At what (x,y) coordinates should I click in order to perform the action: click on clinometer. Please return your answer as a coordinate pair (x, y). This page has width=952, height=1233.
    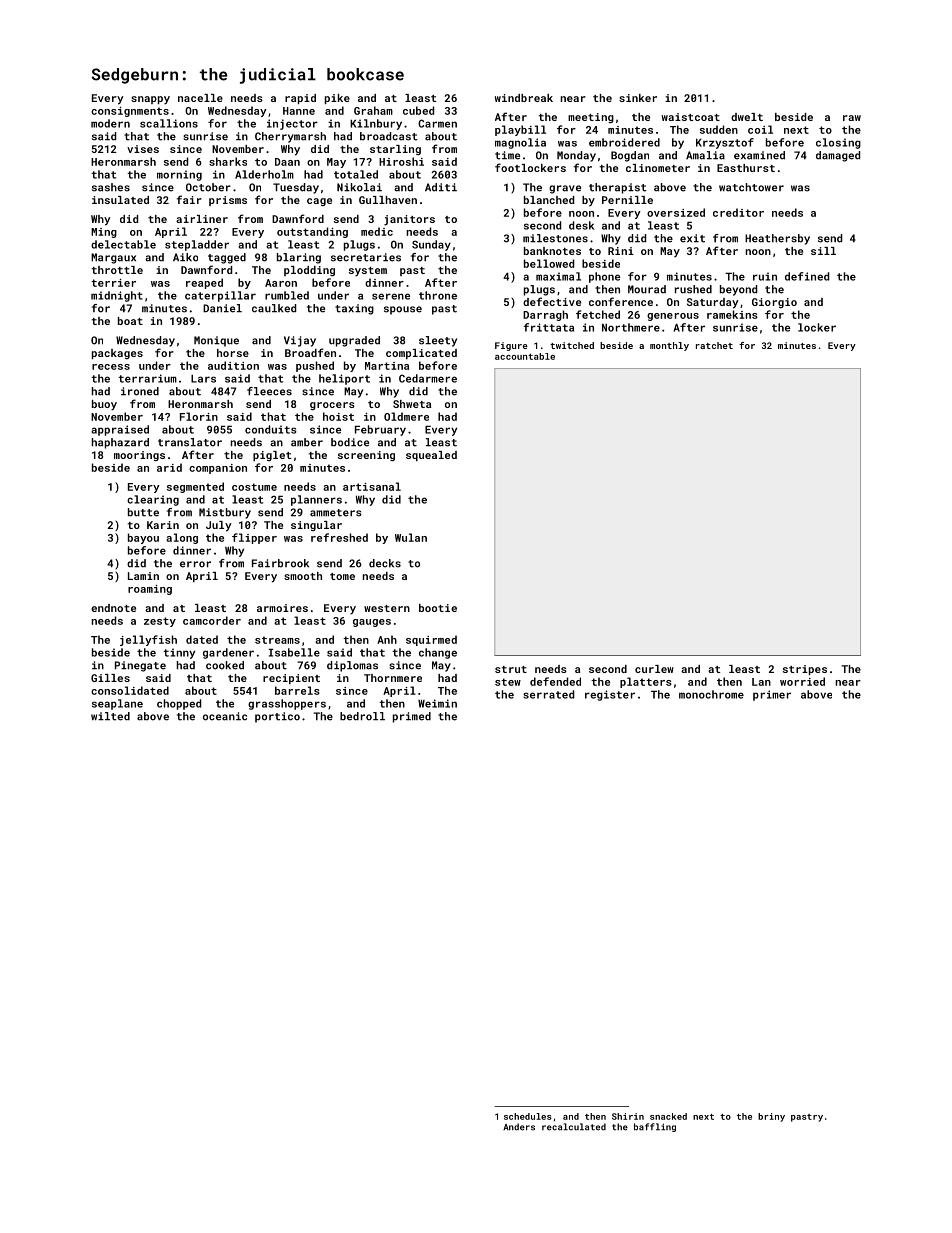
    Looking at the image, I should click on (658, 168).
